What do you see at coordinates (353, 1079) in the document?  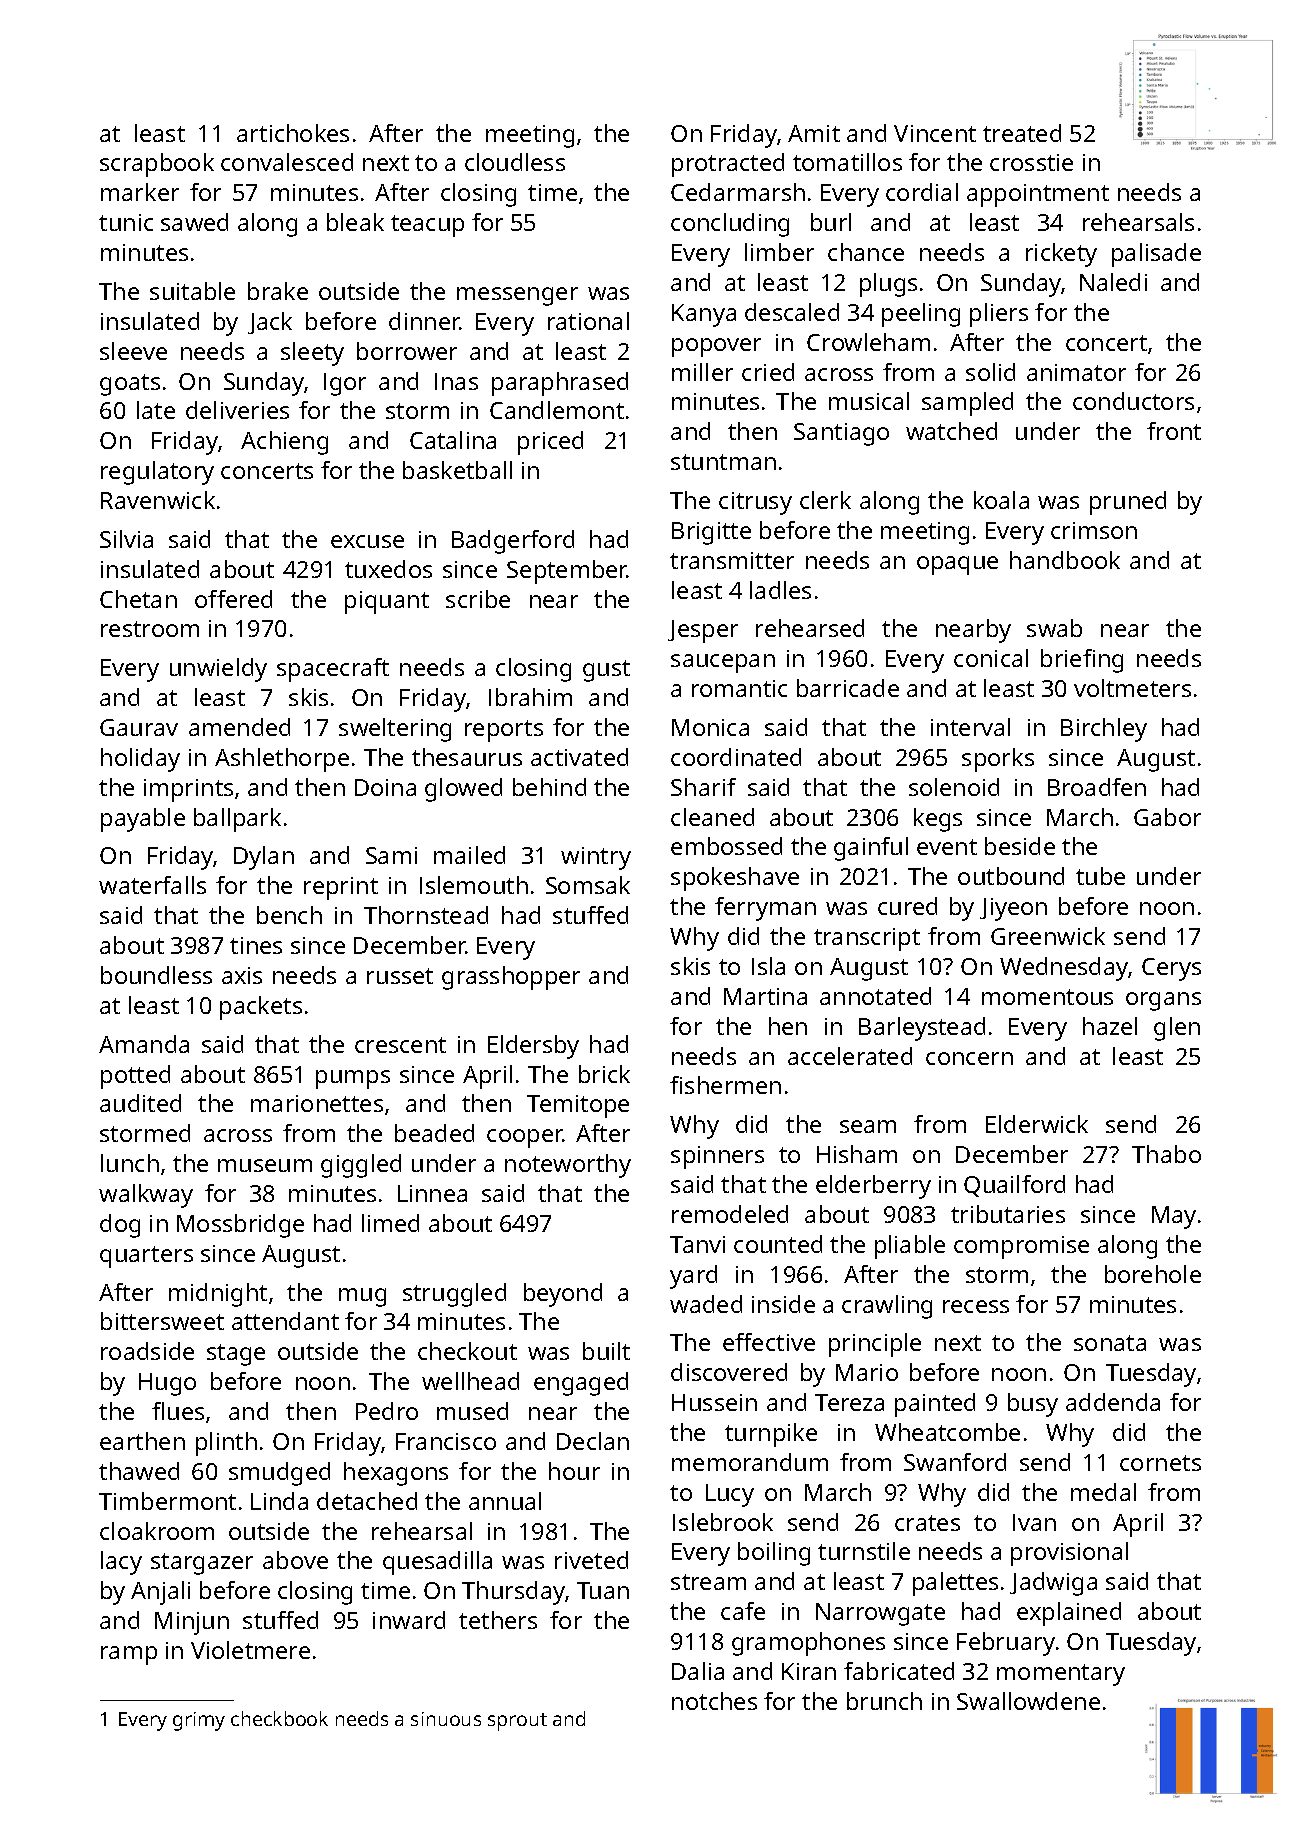 I see `pumps` at bounding box center [353, 1079].
